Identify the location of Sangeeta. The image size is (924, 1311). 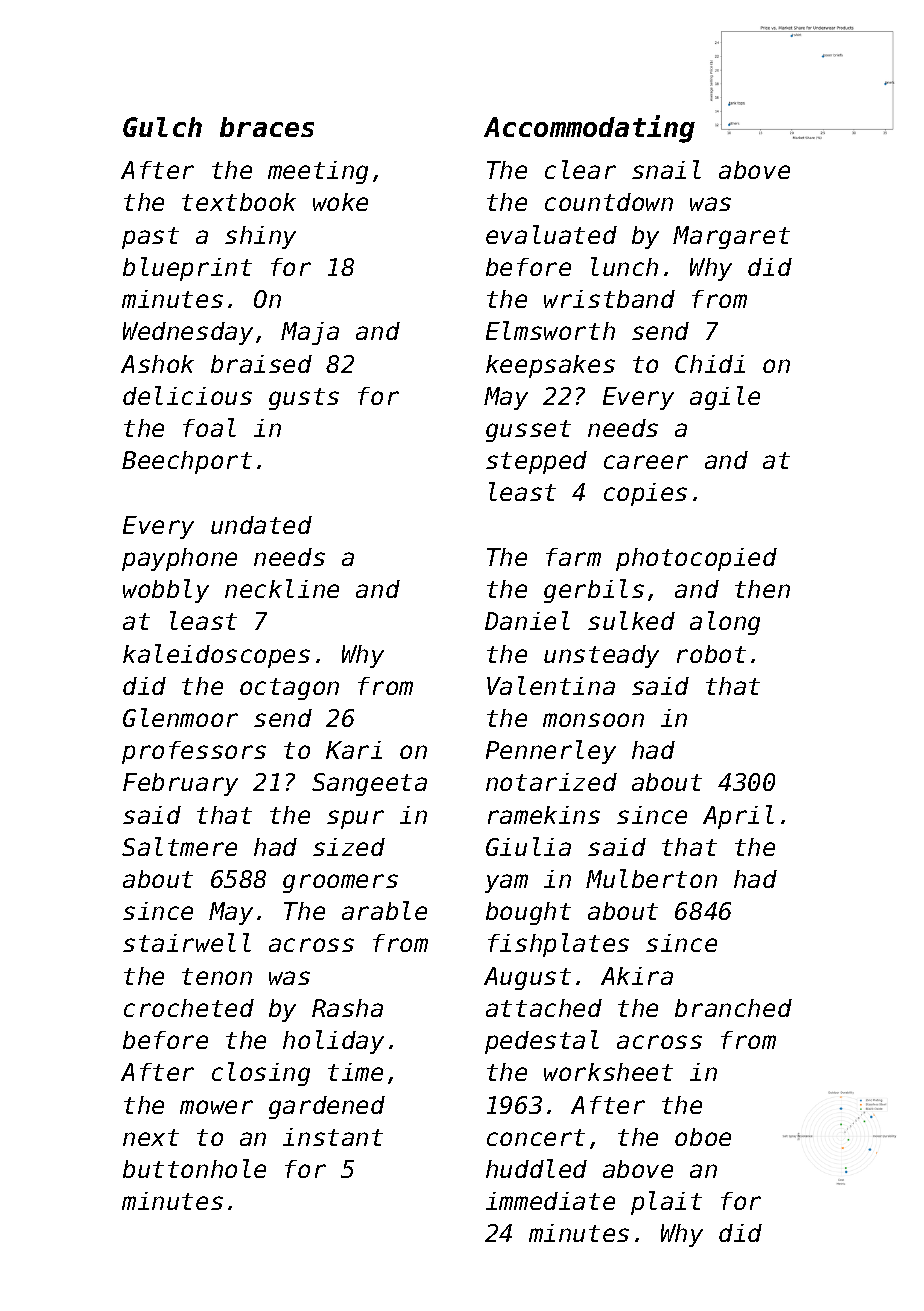
(369, 784).
